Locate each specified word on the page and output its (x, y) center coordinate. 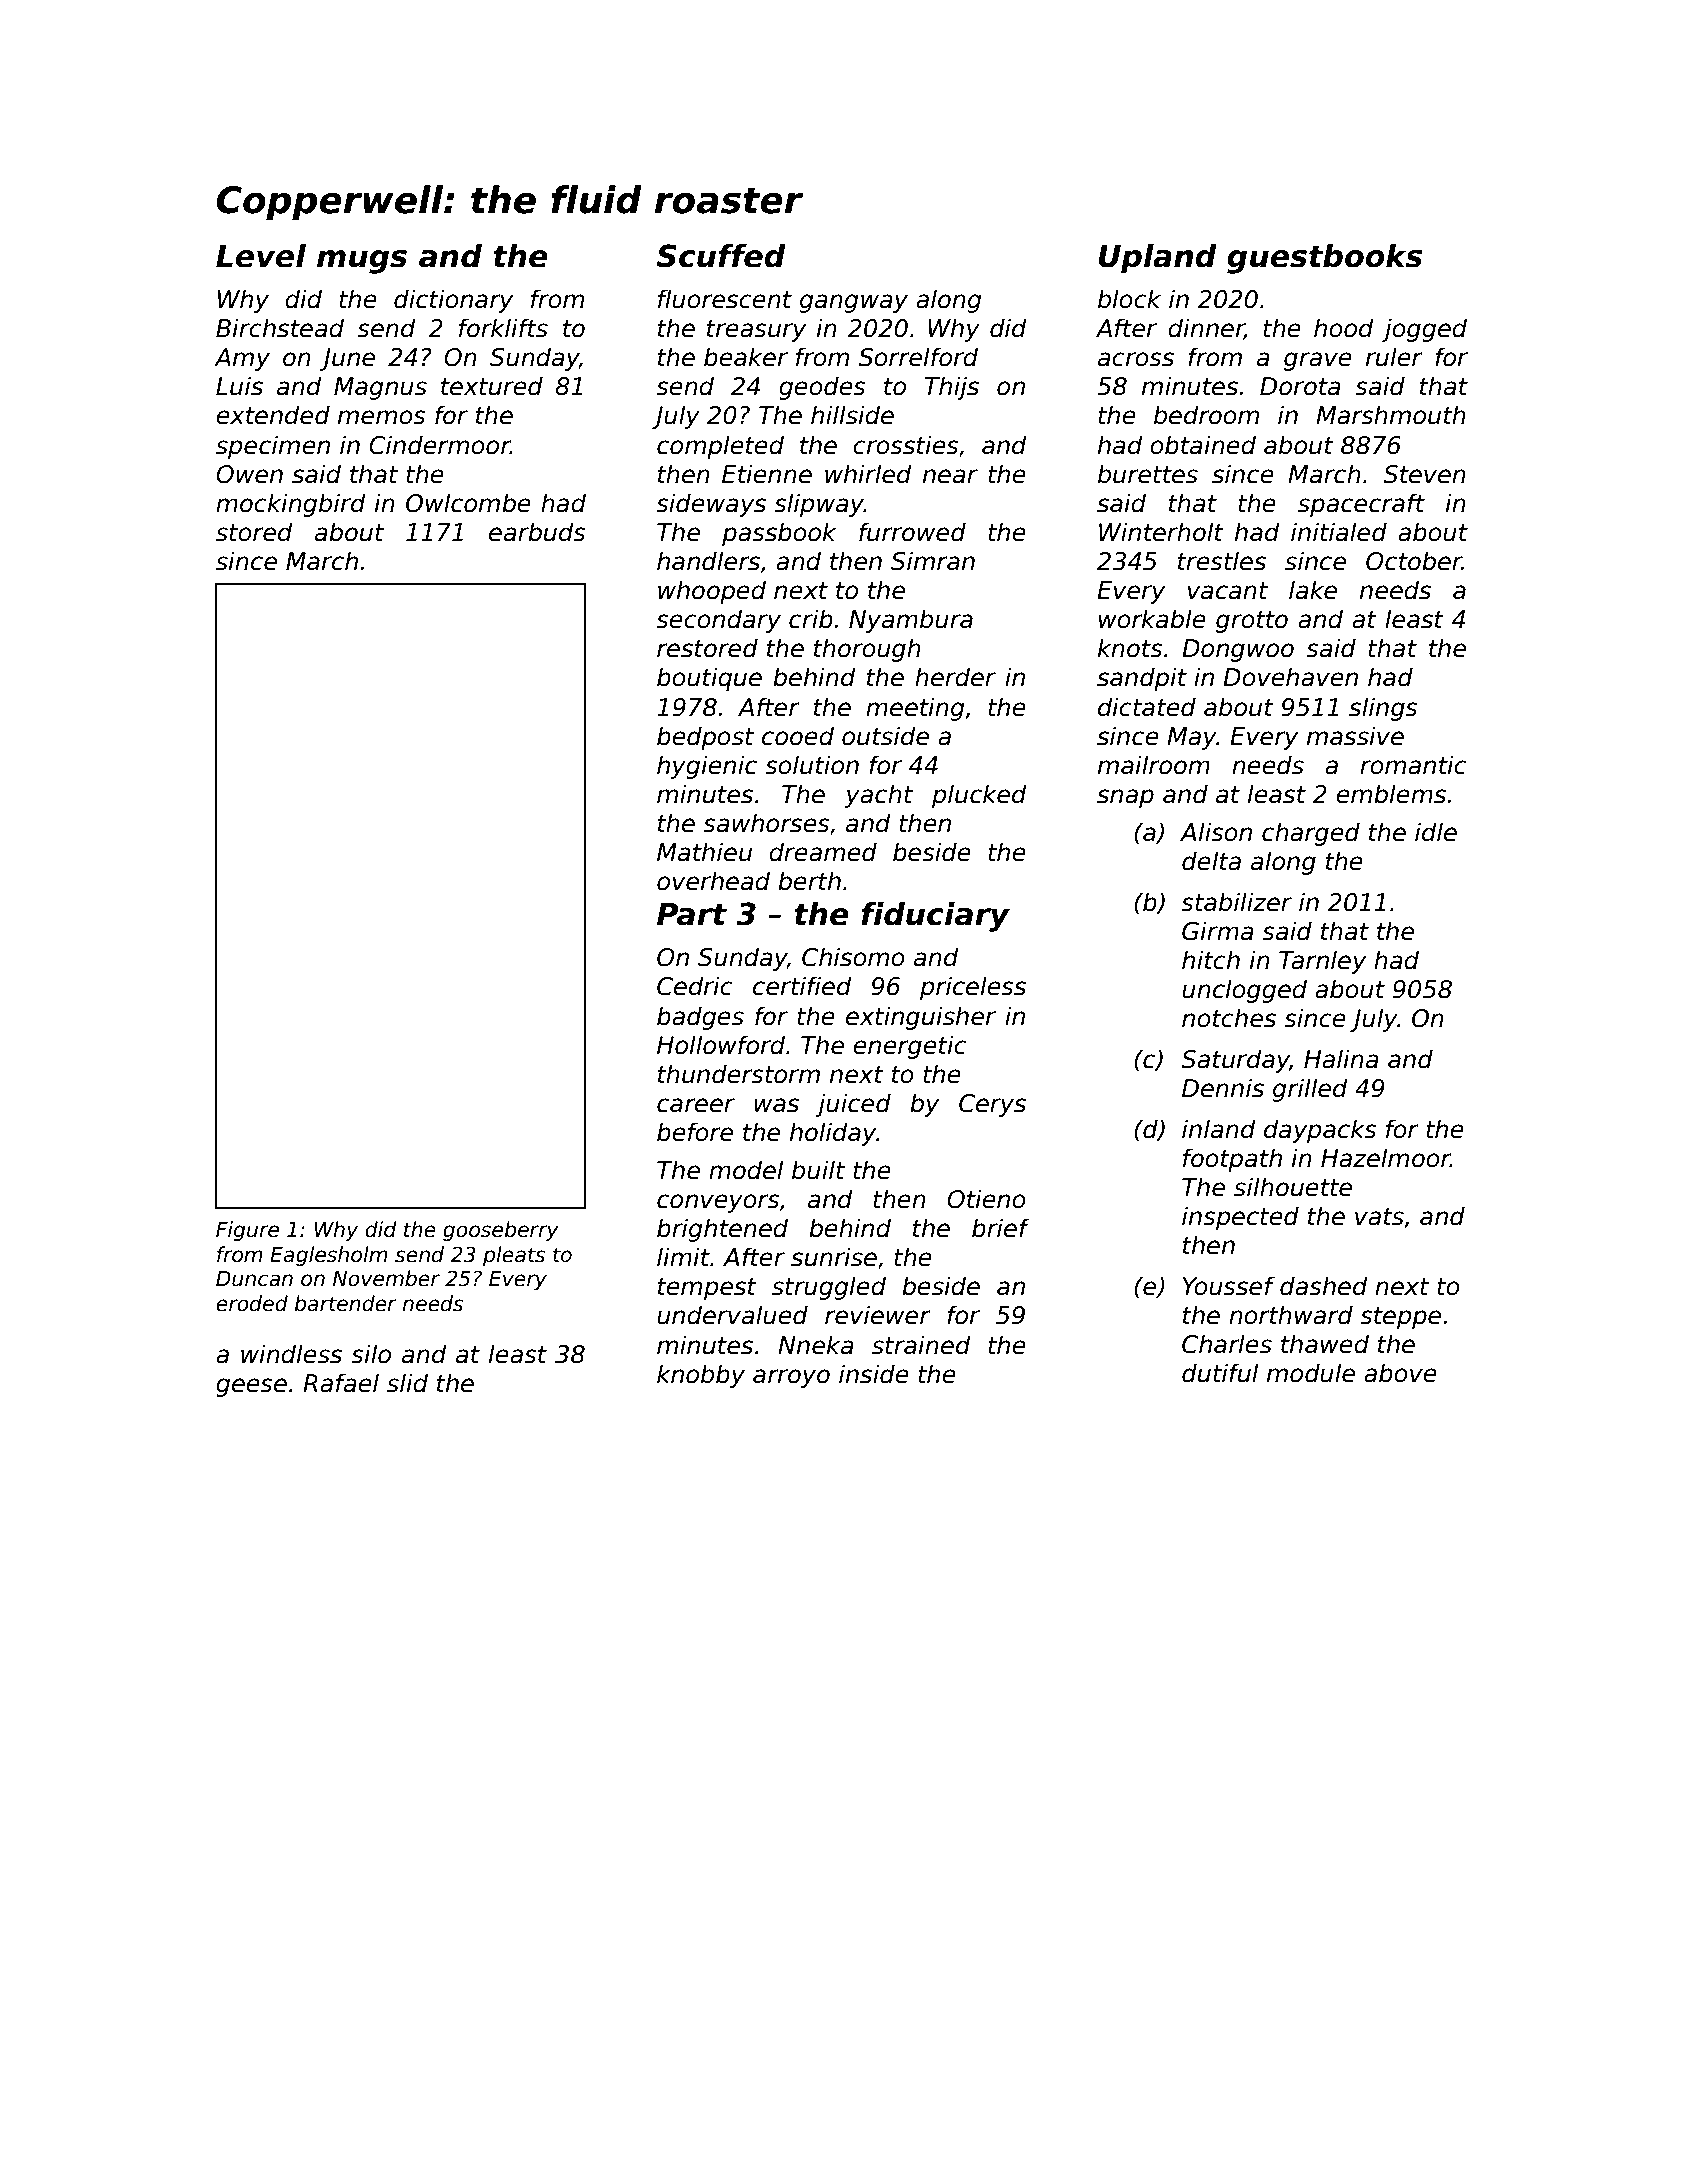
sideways (711, 505)
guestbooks (1324, 259)
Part (692, 914)
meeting (915, 709)
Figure (247, 1231)
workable (1152, 619)
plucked (979, 796)
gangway (854, 303)
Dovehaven (1290, 677)
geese (251, 1387)
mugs (362, 262)
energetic (910, 1047)
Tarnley (1322, 962)
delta (1211, 861)
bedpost (705, 738)
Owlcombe (468, 503)
